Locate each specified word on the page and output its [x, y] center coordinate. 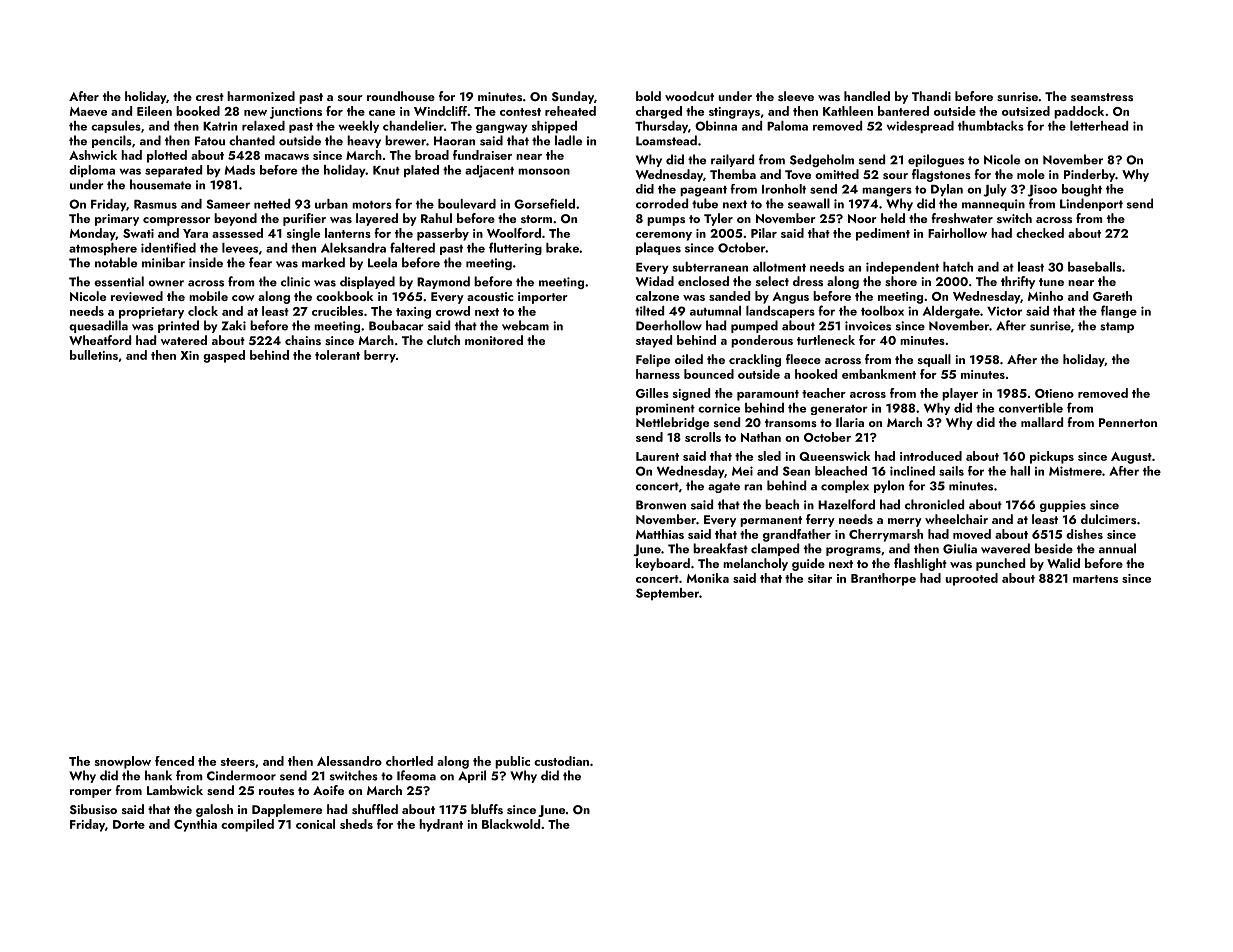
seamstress [1102, 97]
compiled [247, 825]
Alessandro [349, 761]
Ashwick [93, 155]
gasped [224, 356]
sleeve [796, 96]
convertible [1031, 408]
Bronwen [661, 505]
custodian [561, 761]
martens [1095, 579]
